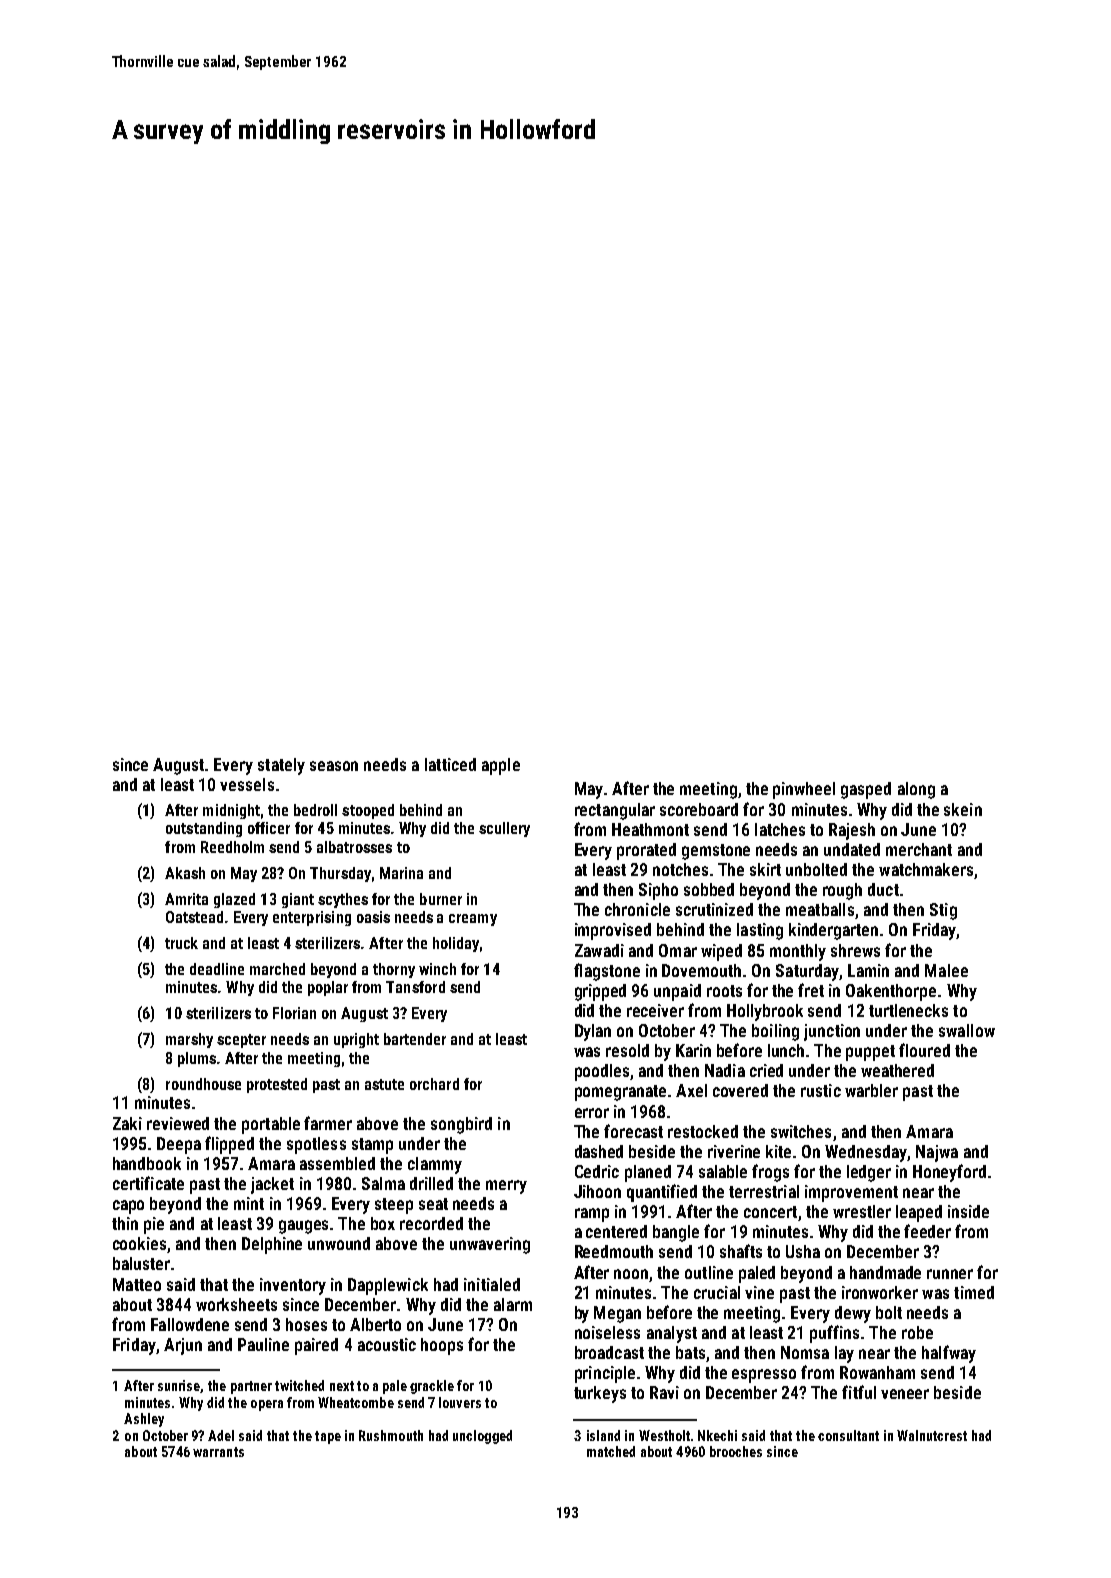 The width and height of the document is (1111, 1578). Describe the element at coordinates (263, 1344) in the document. I see `Pauline` at that location.
